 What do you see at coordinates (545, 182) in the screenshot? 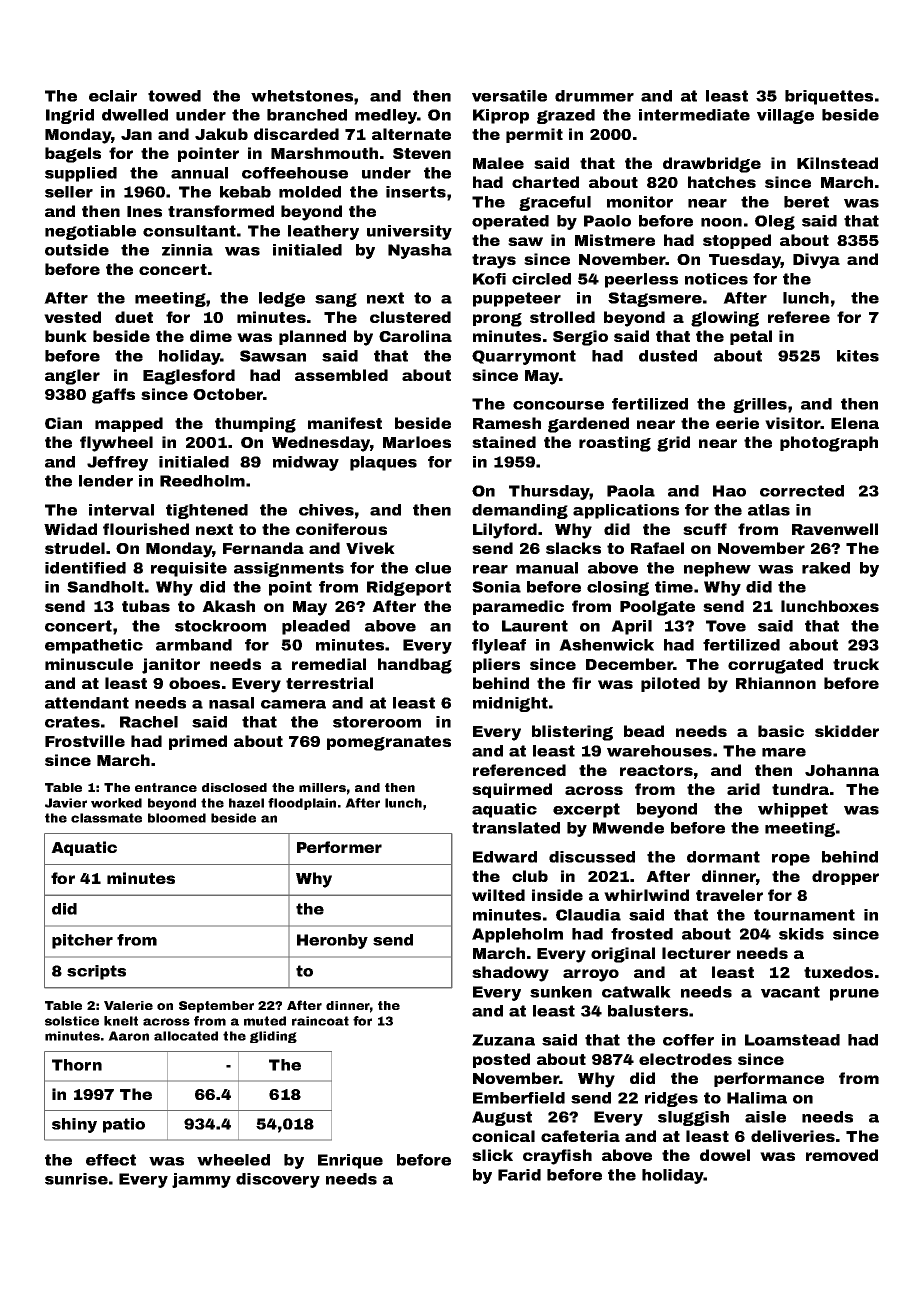
I see `charted` at bounding box center [545, 182].
